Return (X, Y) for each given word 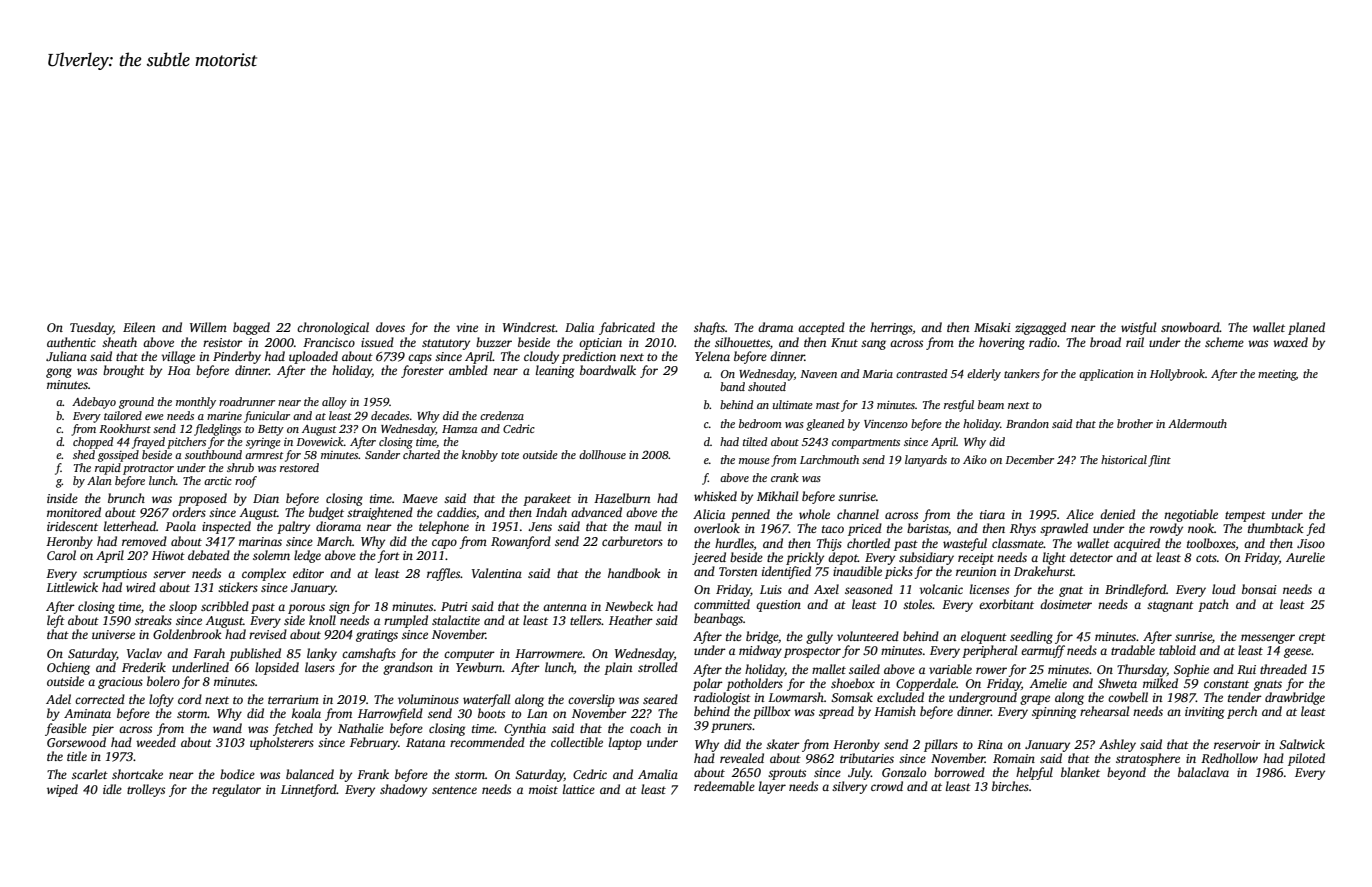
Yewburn (479, 667)
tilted (755, 441)
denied (1117, 514)
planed (1306, 328)
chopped (93, 443)
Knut (844, 342)
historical (1124, 459)
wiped (62, 790)
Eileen (139, 327)
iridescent (72, 526)
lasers (320, 667)
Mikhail (777, 496)
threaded (1283, 669)
